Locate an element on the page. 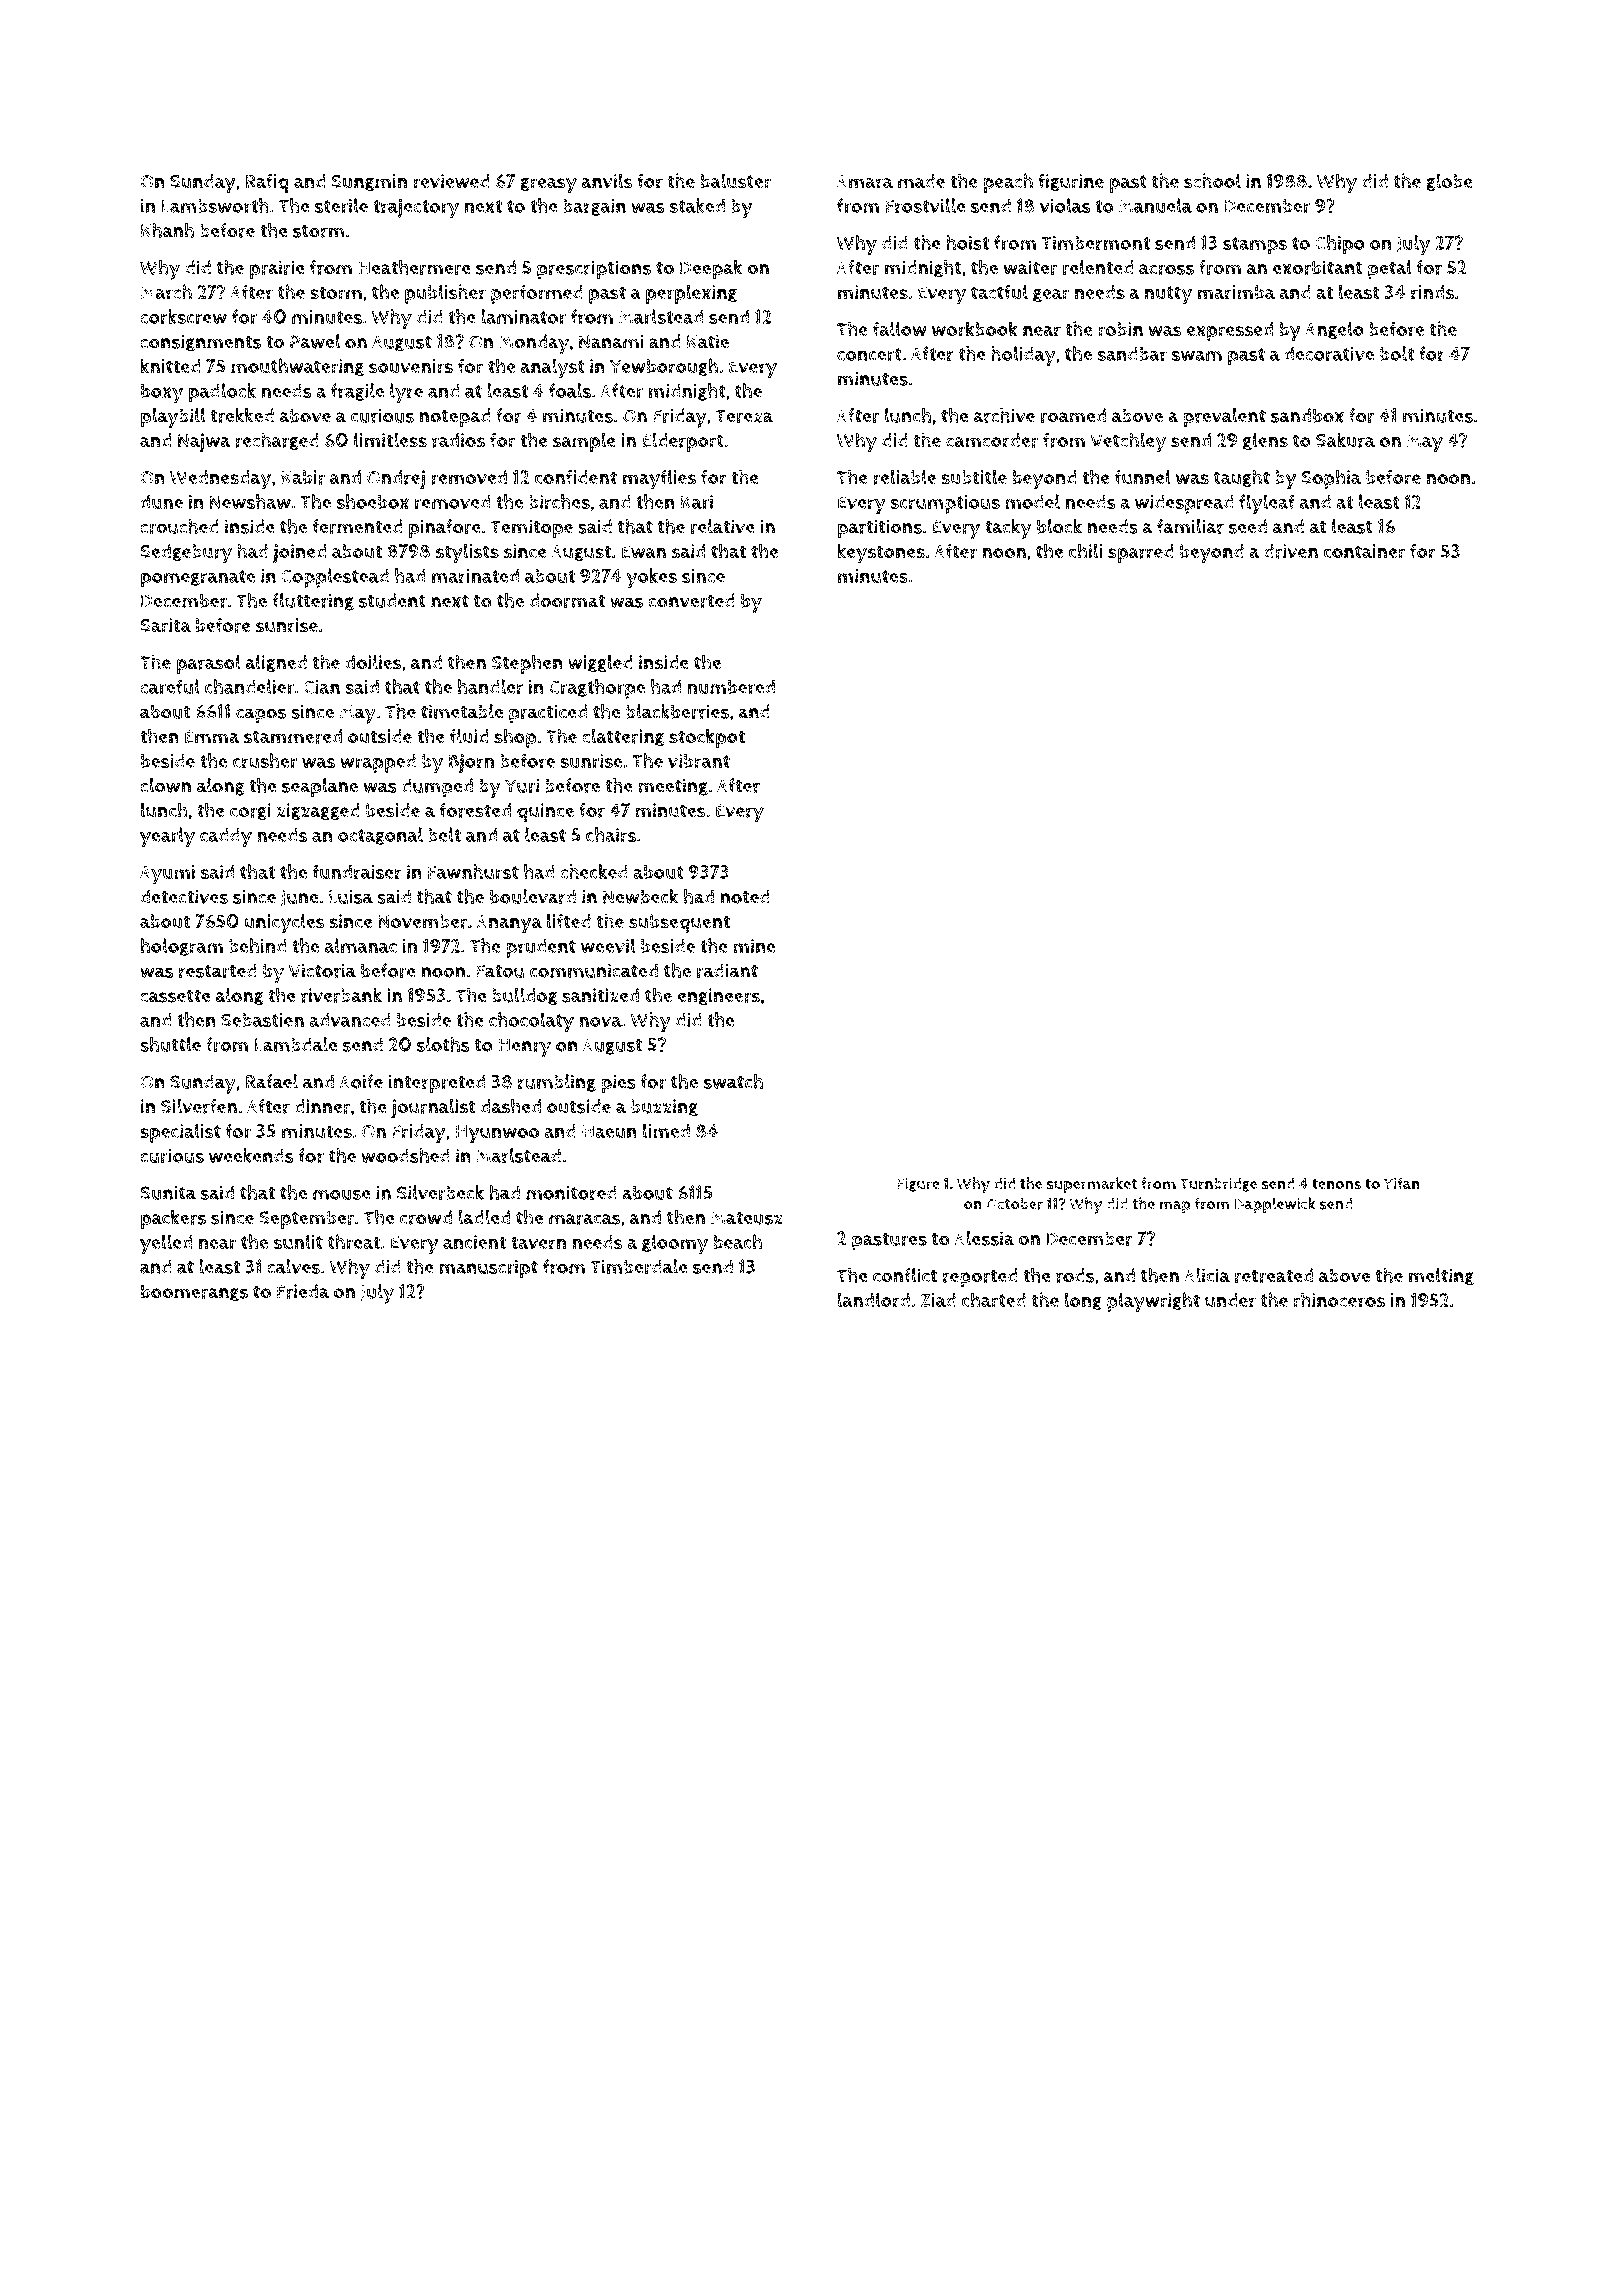 Image resolution: width=1620 pixels, height=2292 pixels. pomegranate is located at coordinates (198, 579).
